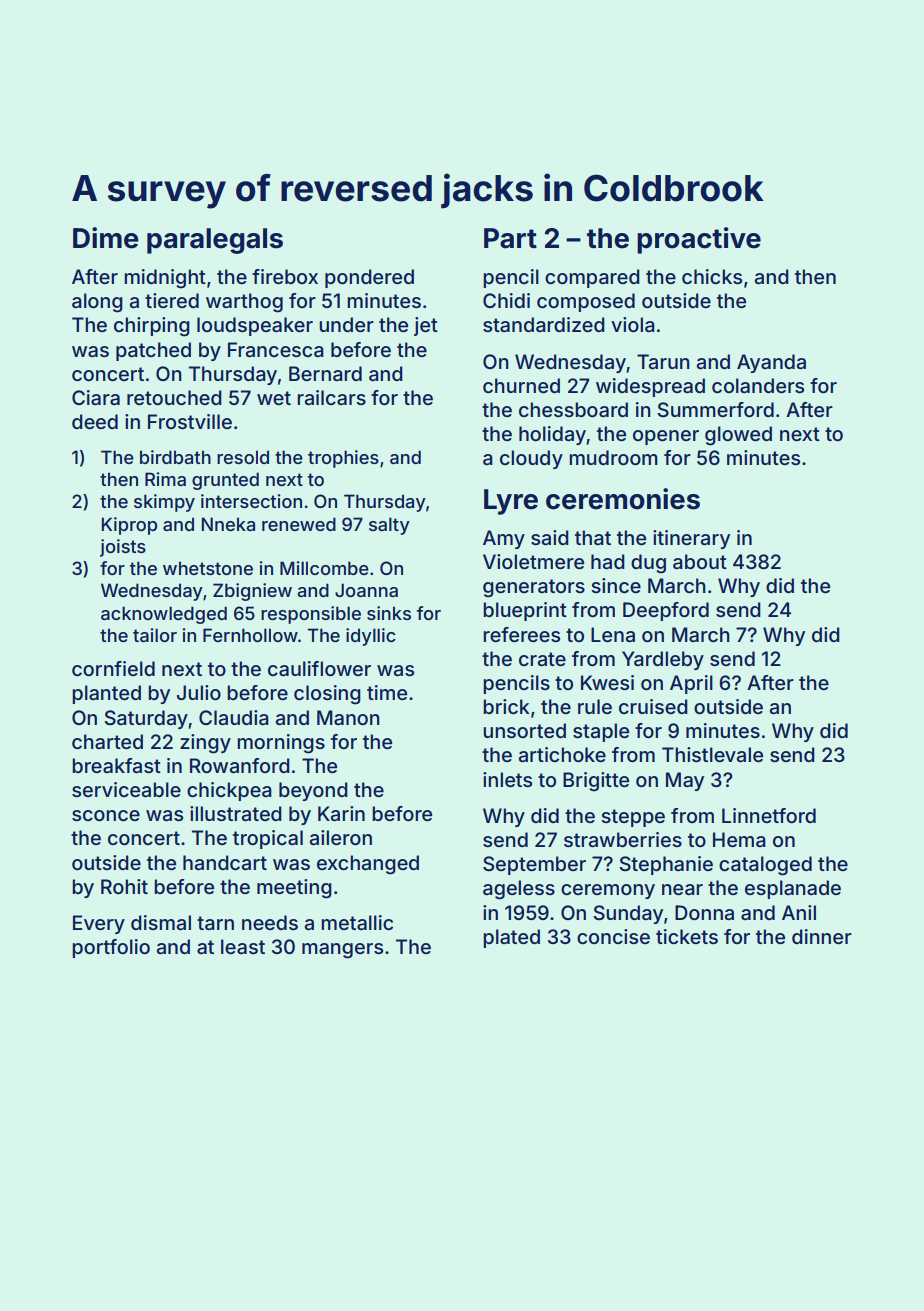 The width and height of the screenshot is (924, 1311). Describe the element at coordinates (613, 634) in the screenshot. I see `Lena` at that location.
